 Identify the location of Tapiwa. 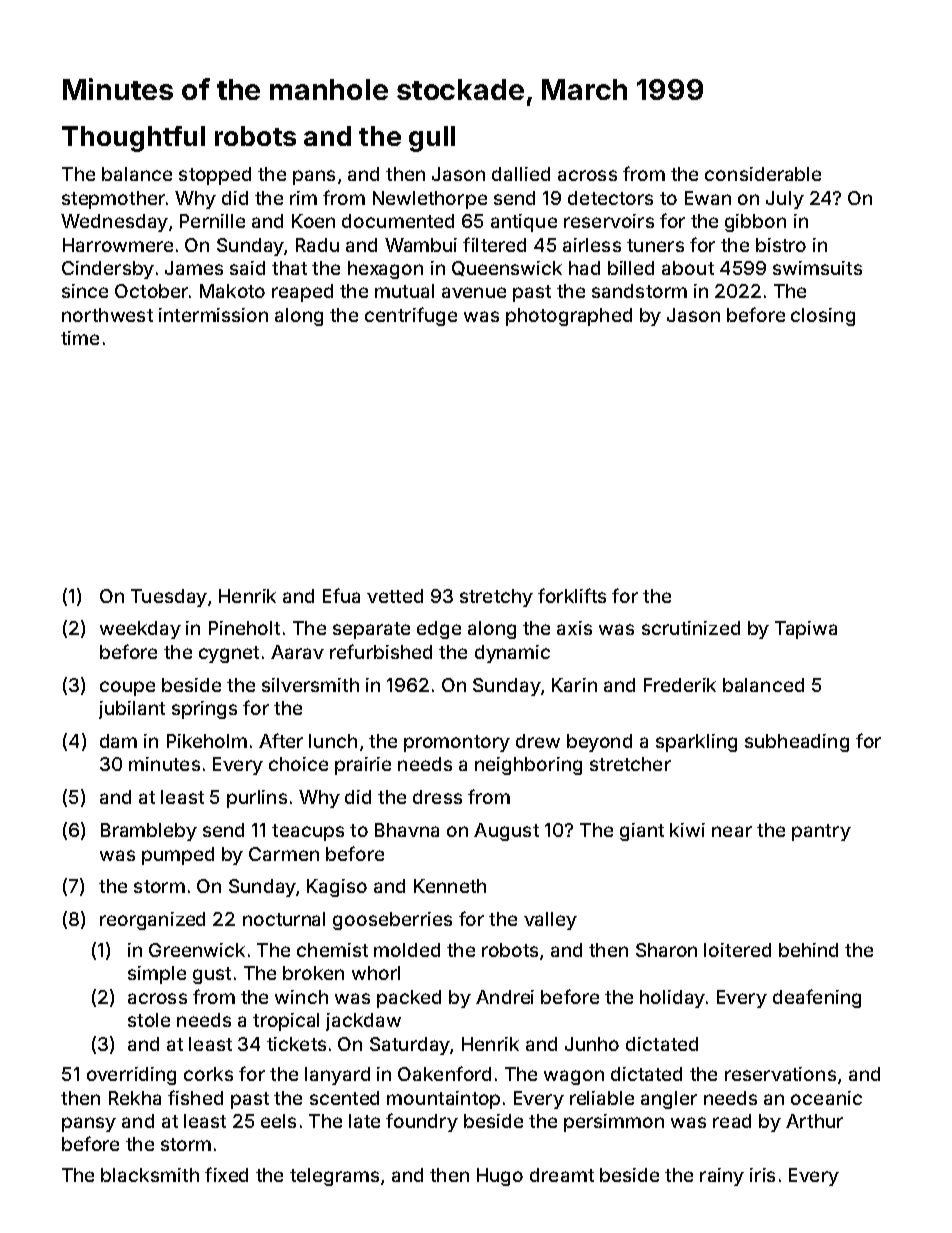
(806, 630).
